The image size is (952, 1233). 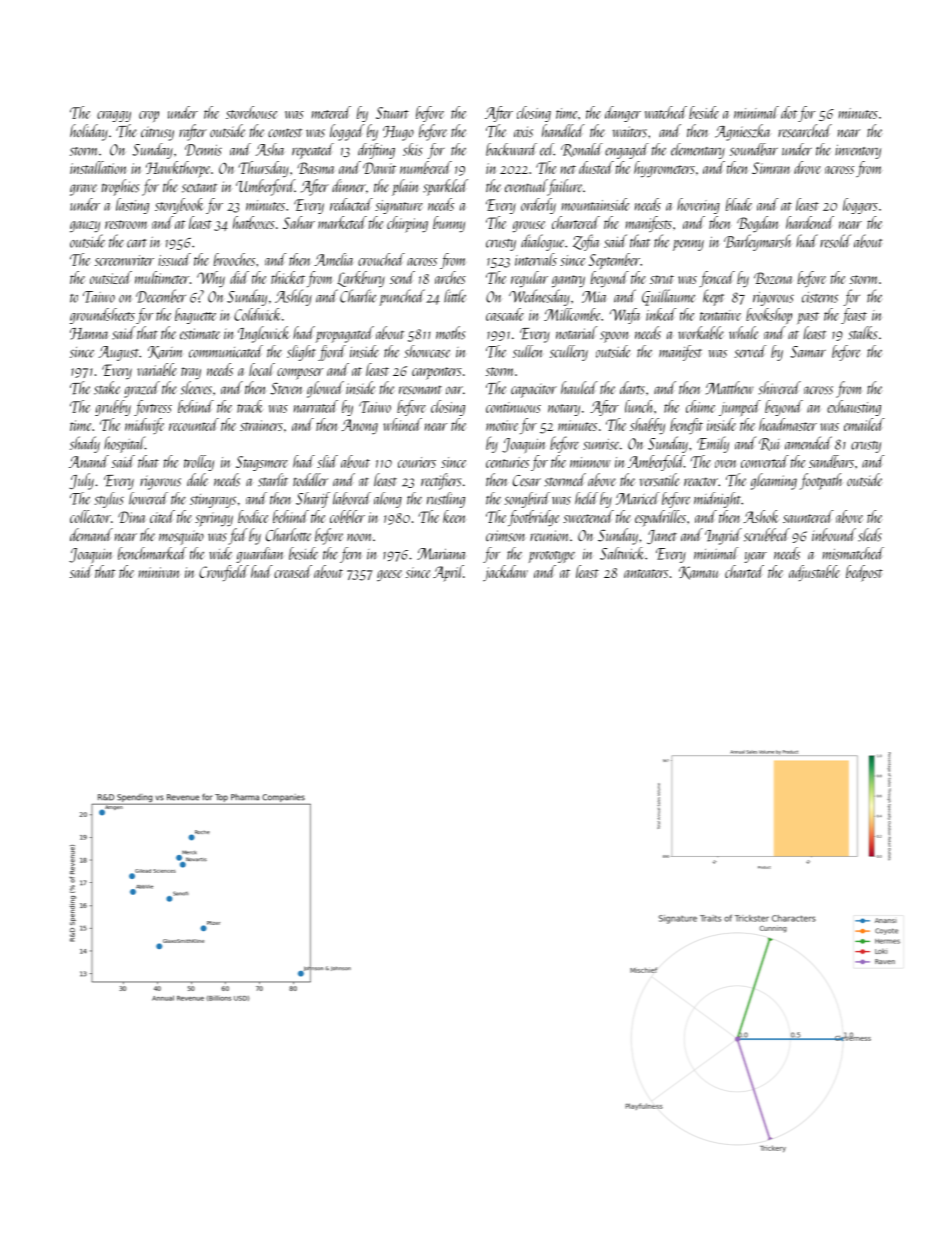 What do you see at coordinates (359, 537) in the screenshot?
I see `noon` at bounding box center [359, 537].
